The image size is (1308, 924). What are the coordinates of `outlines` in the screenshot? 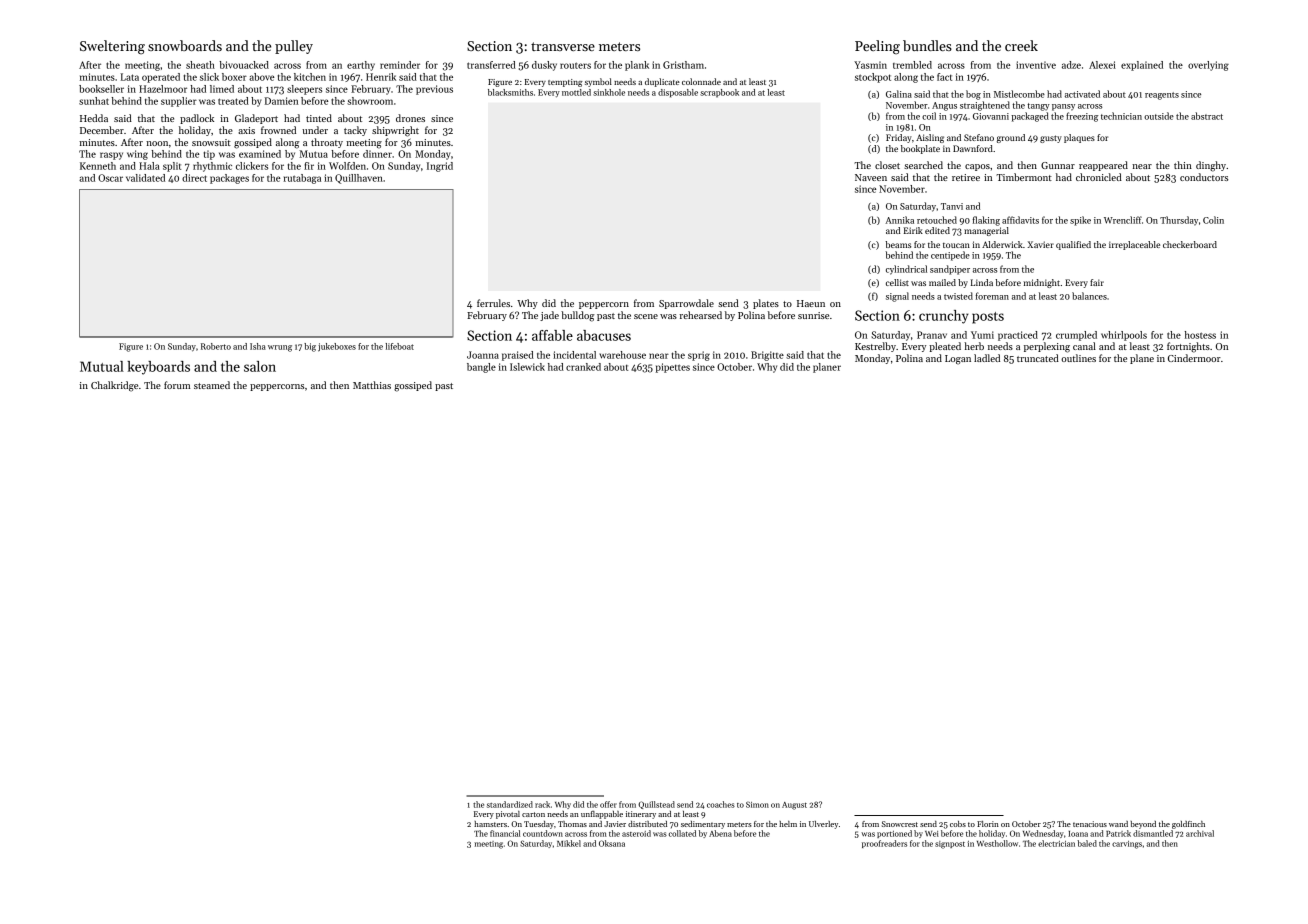 It's located at (1078, 358).
